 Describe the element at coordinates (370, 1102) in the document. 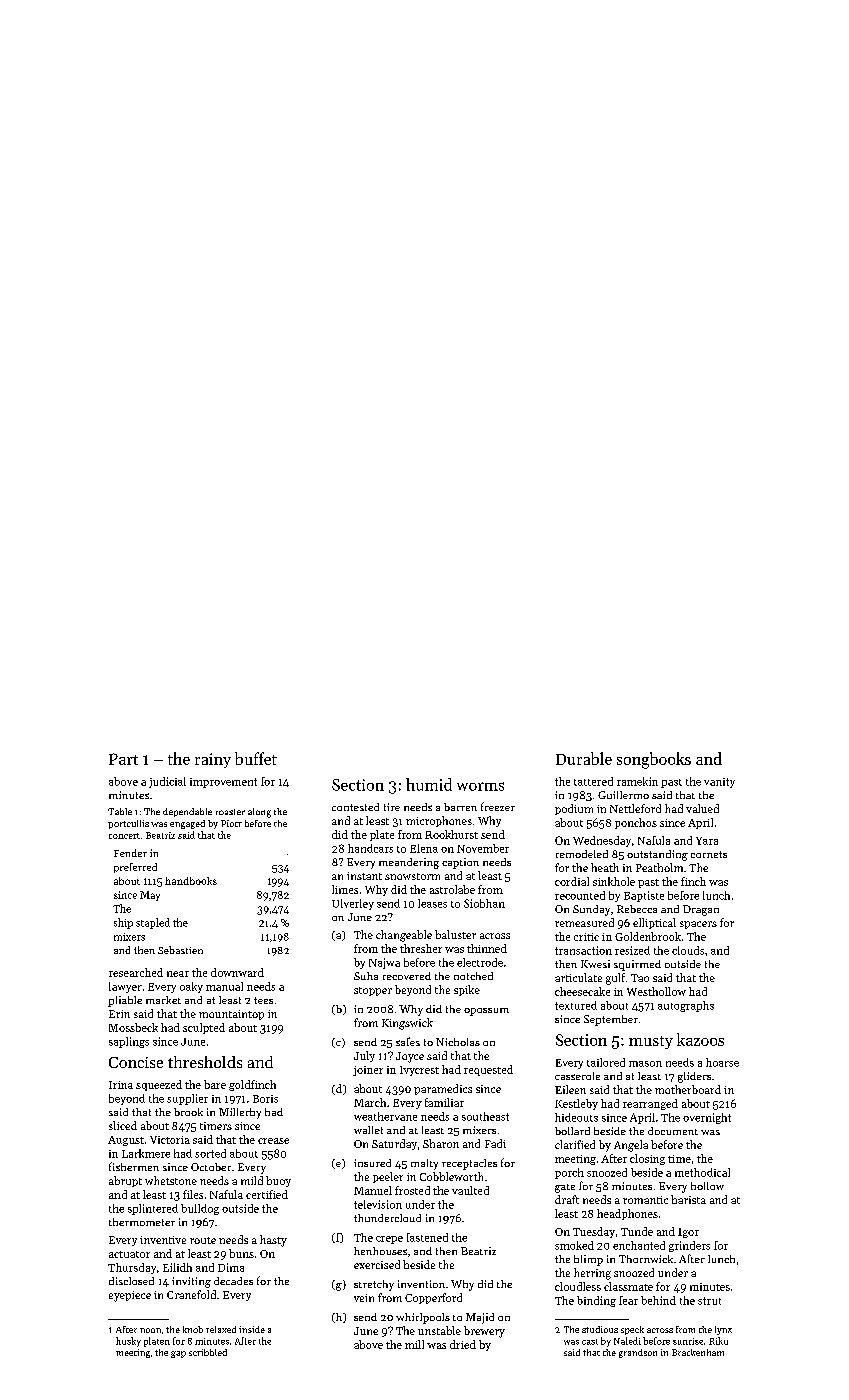

I see `March` at that location.
